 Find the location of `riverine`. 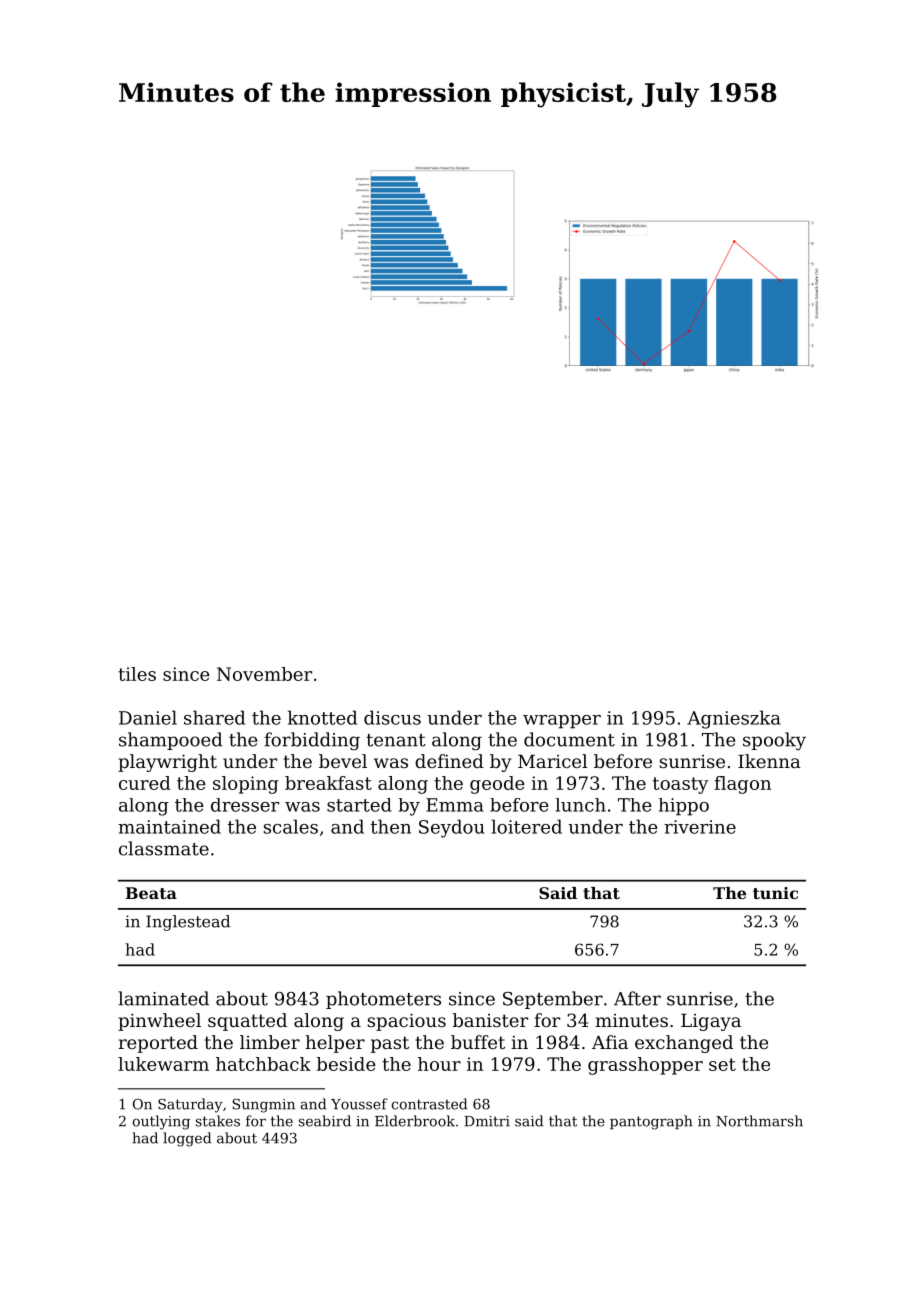

riverine is located at coordinates (700, 827).
